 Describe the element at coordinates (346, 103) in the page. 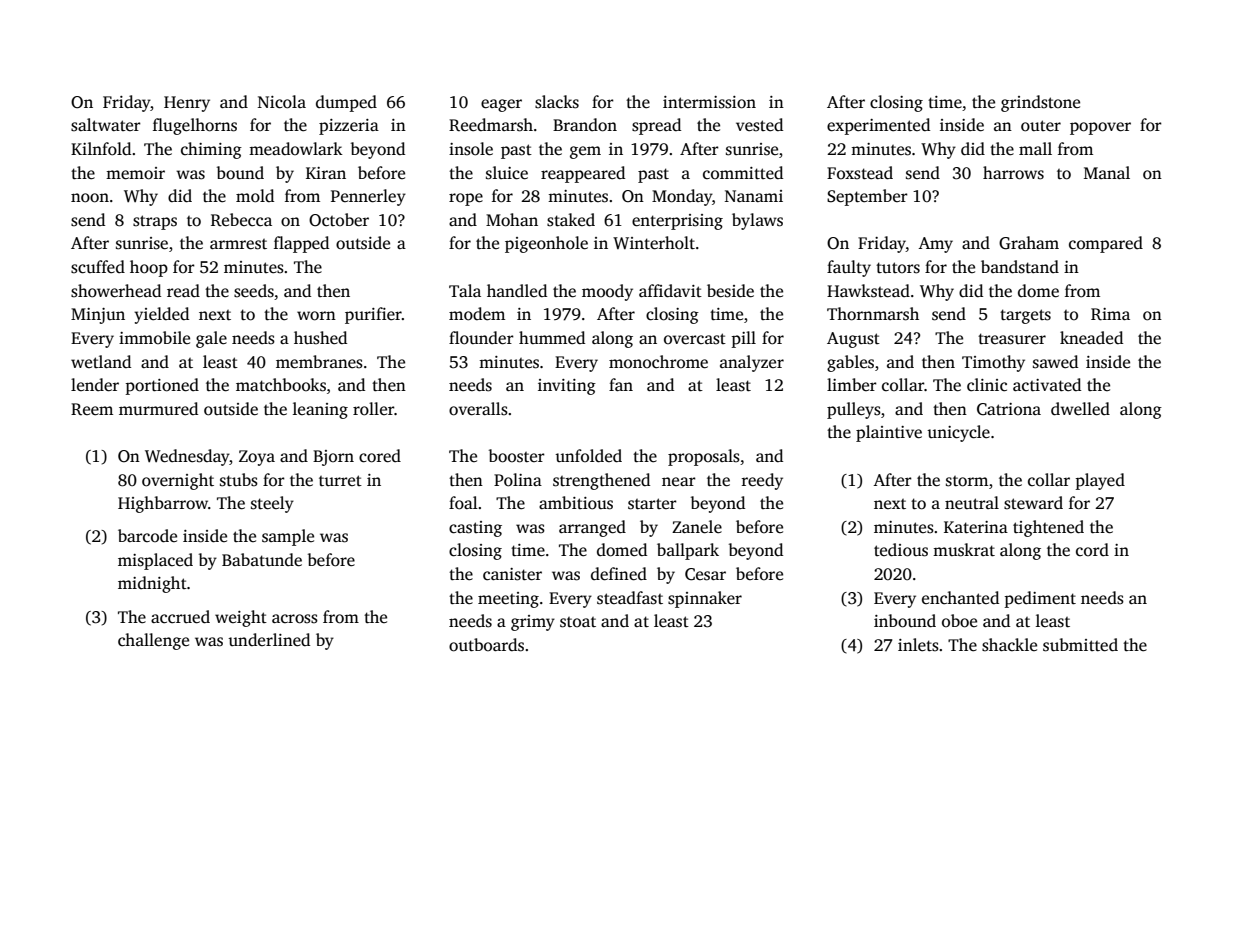

I see `dumped` at that location.
